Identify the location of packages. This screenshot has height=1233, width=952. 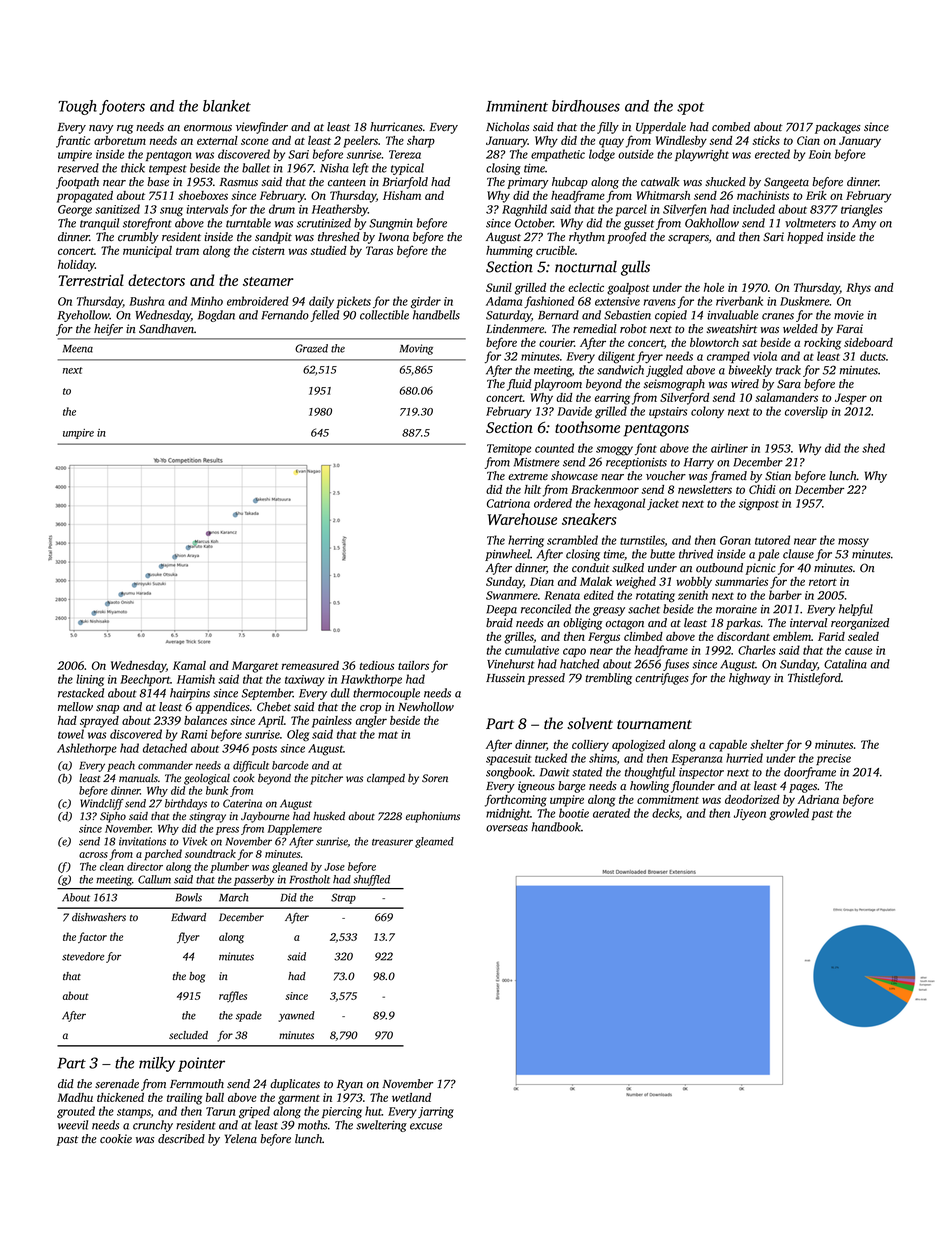
(838, 128).
